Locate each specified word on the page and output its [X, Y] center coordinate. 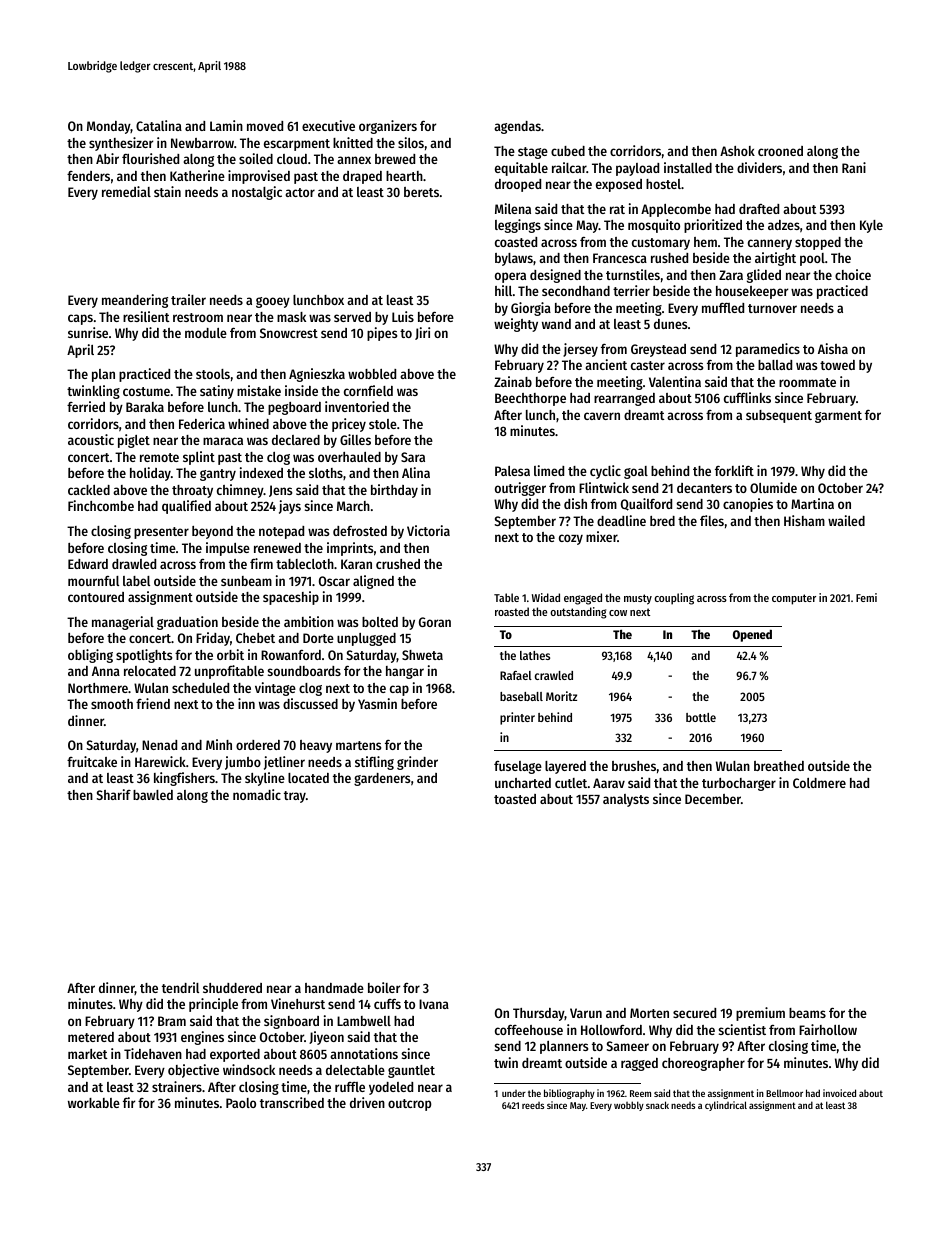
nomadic [257, 794]
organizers [388, 127]
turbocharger [739, 784]
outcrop [410, 1105]
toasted [515, 799]
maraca [223, 441]
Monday [109, 127]
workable [94, 1103]
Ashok [737, 151]
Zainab [513, 381]
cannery [770, 244]
